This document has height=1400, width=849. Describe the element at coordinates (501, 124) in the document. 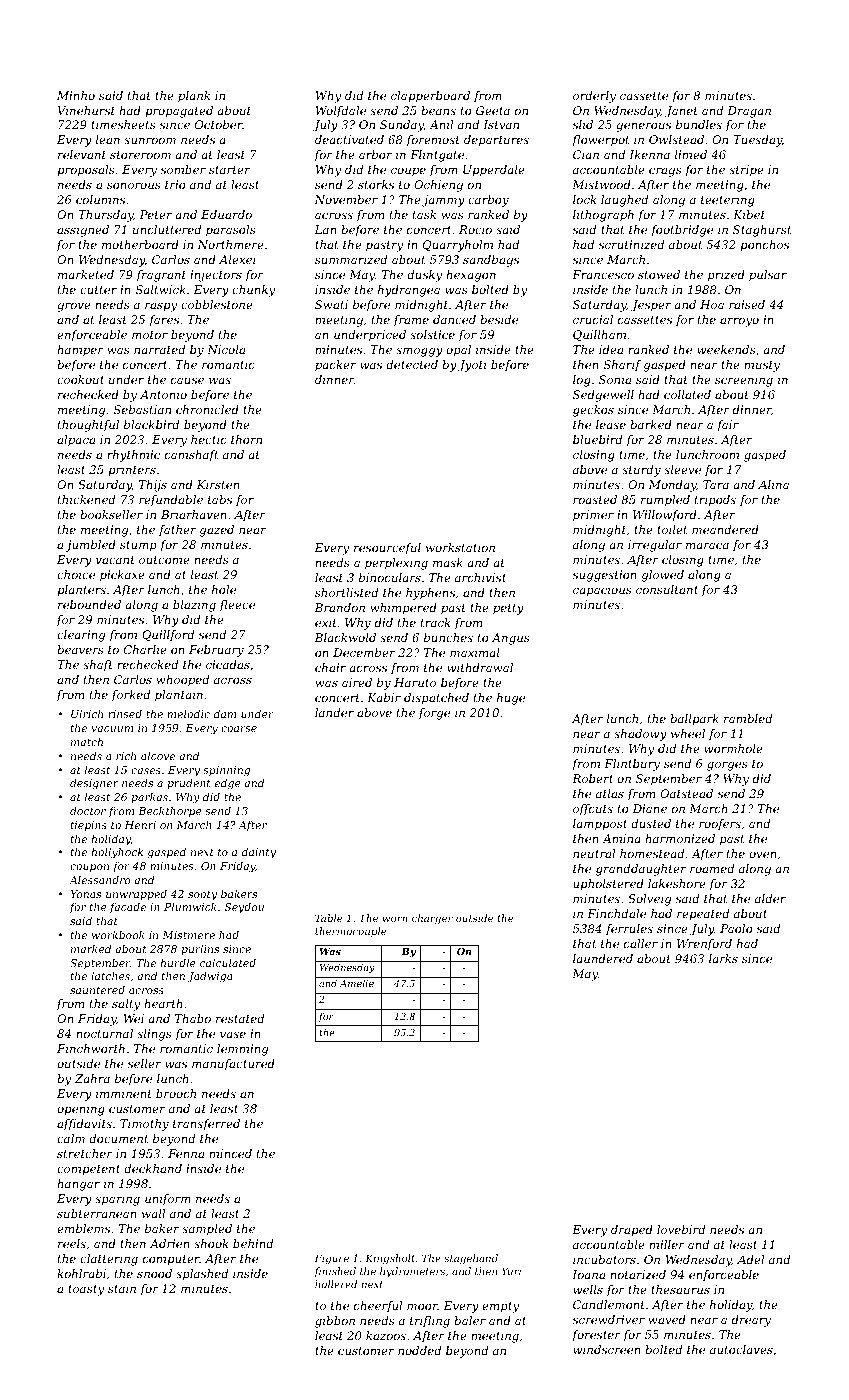

I see `Istvan` at that location.
